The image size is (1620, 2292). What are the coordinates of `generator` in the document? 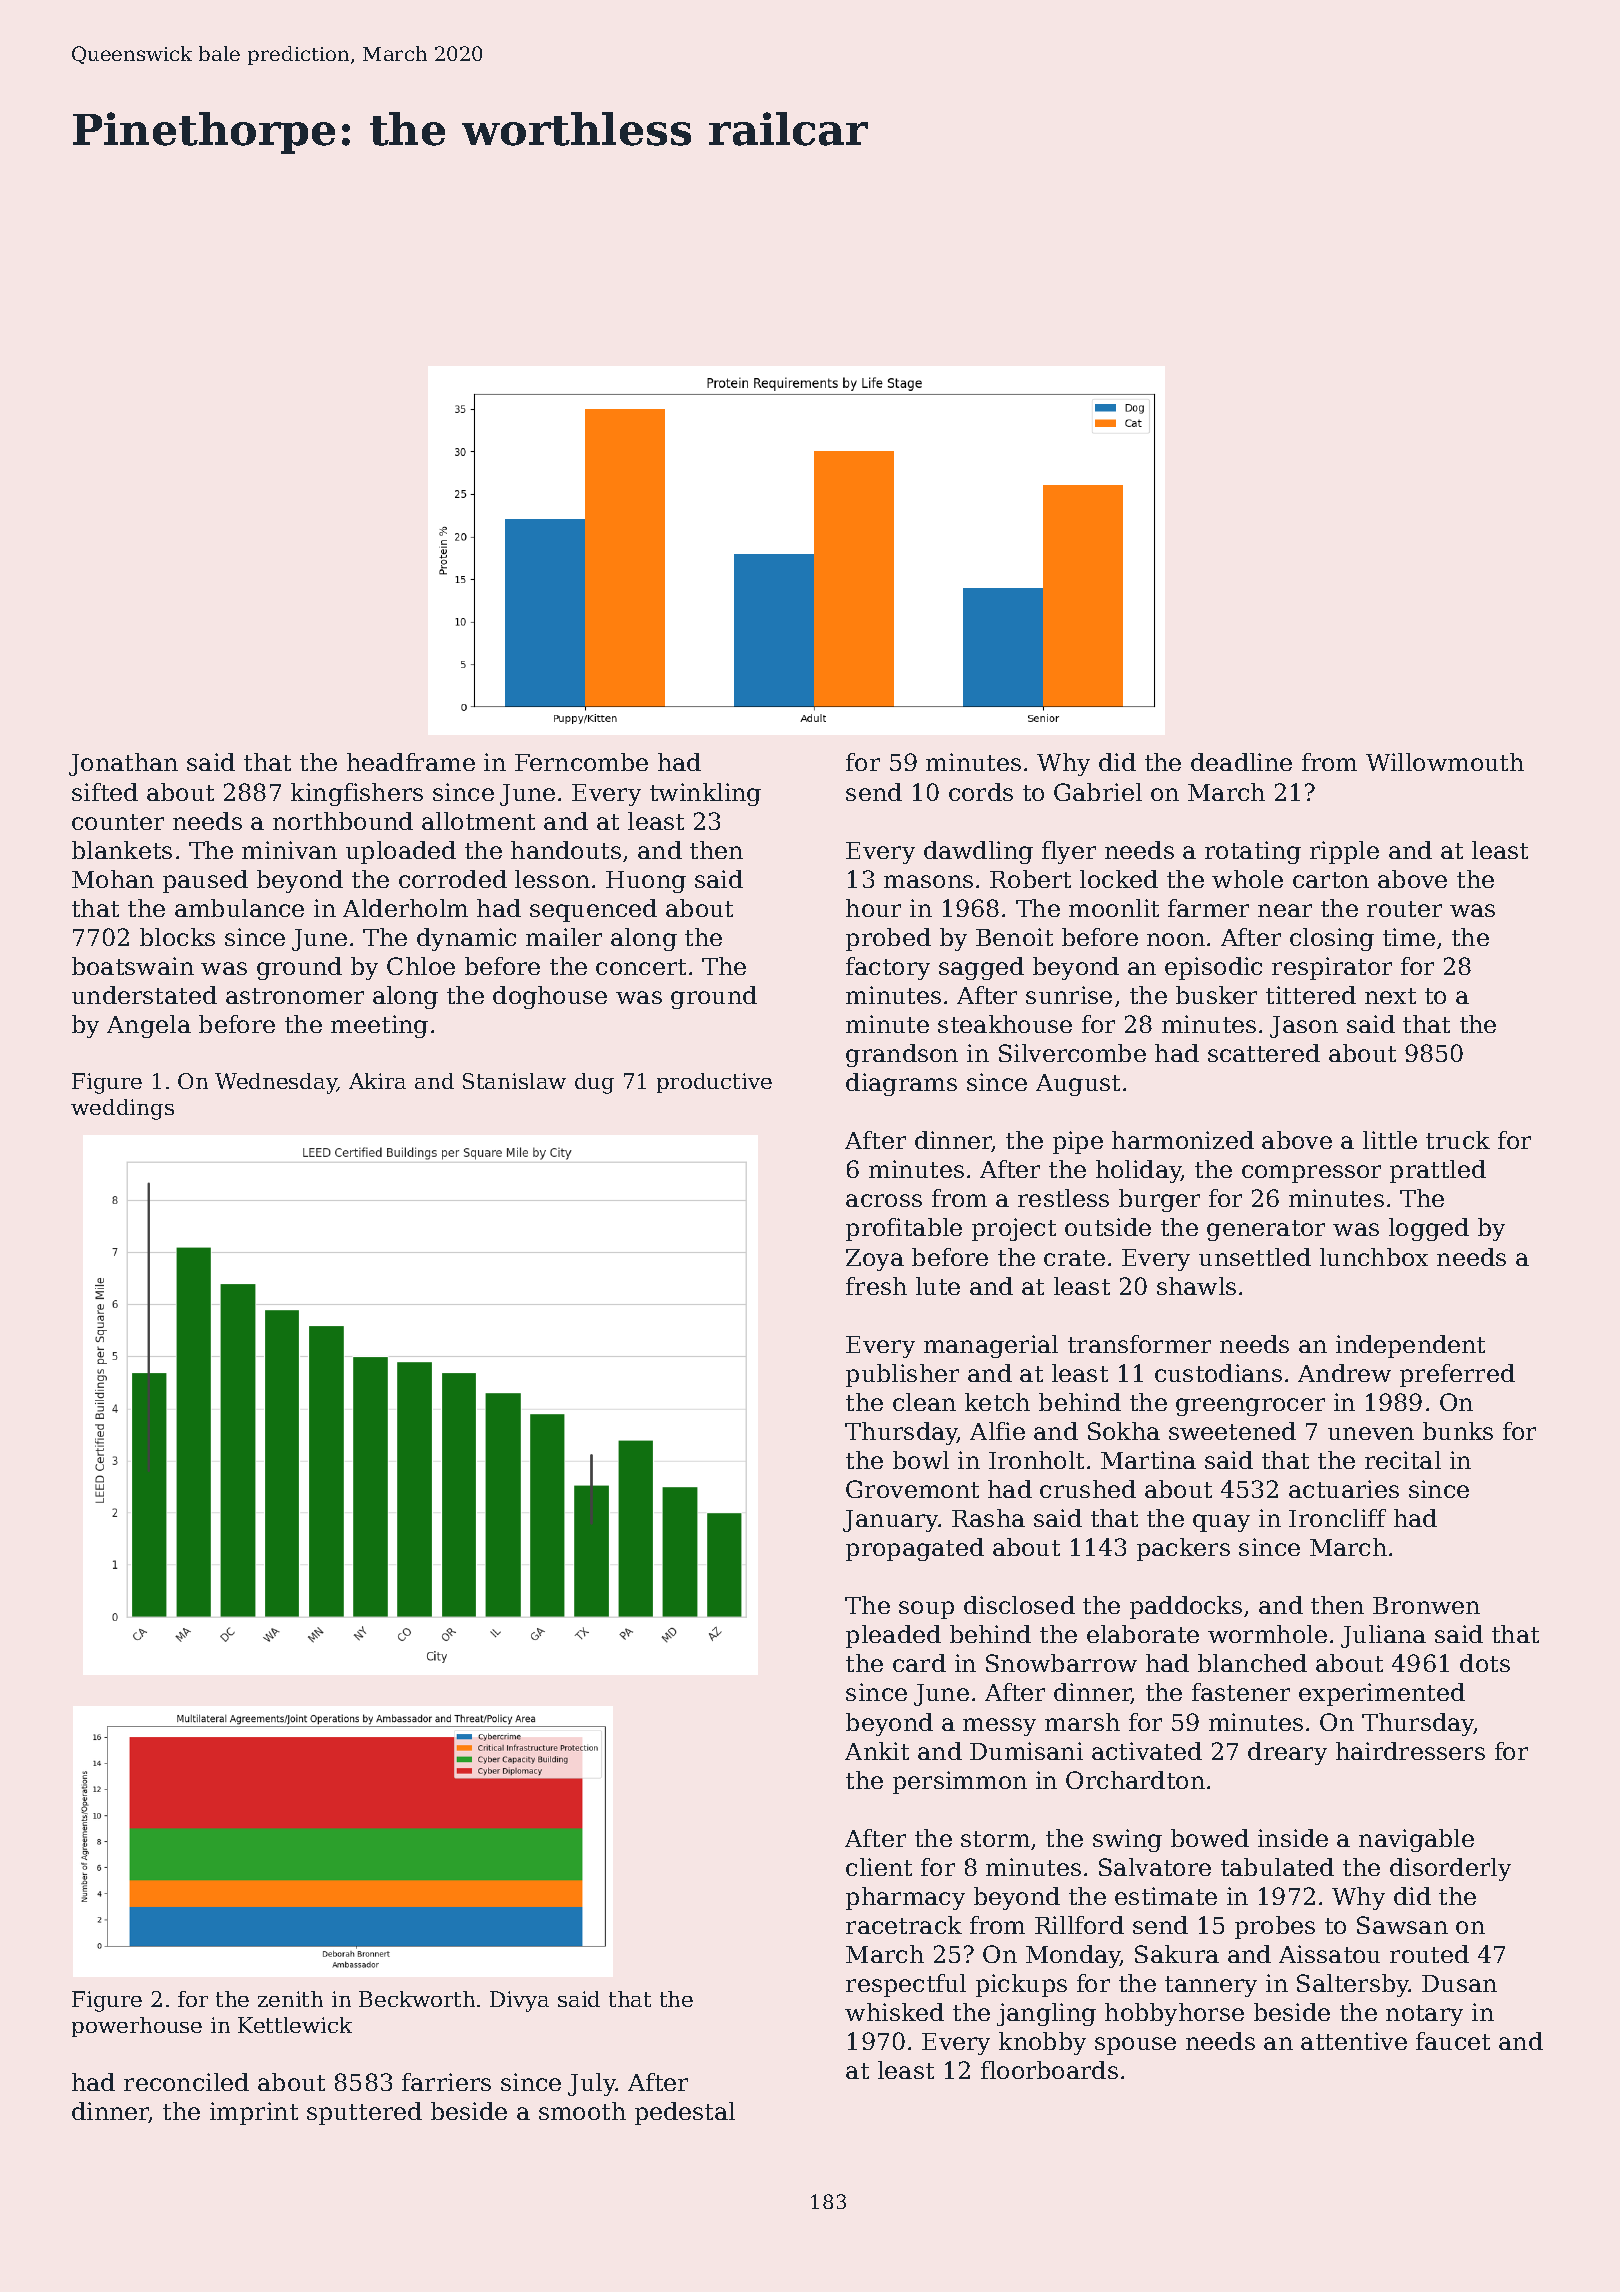 It's located at (1266, 1230).
